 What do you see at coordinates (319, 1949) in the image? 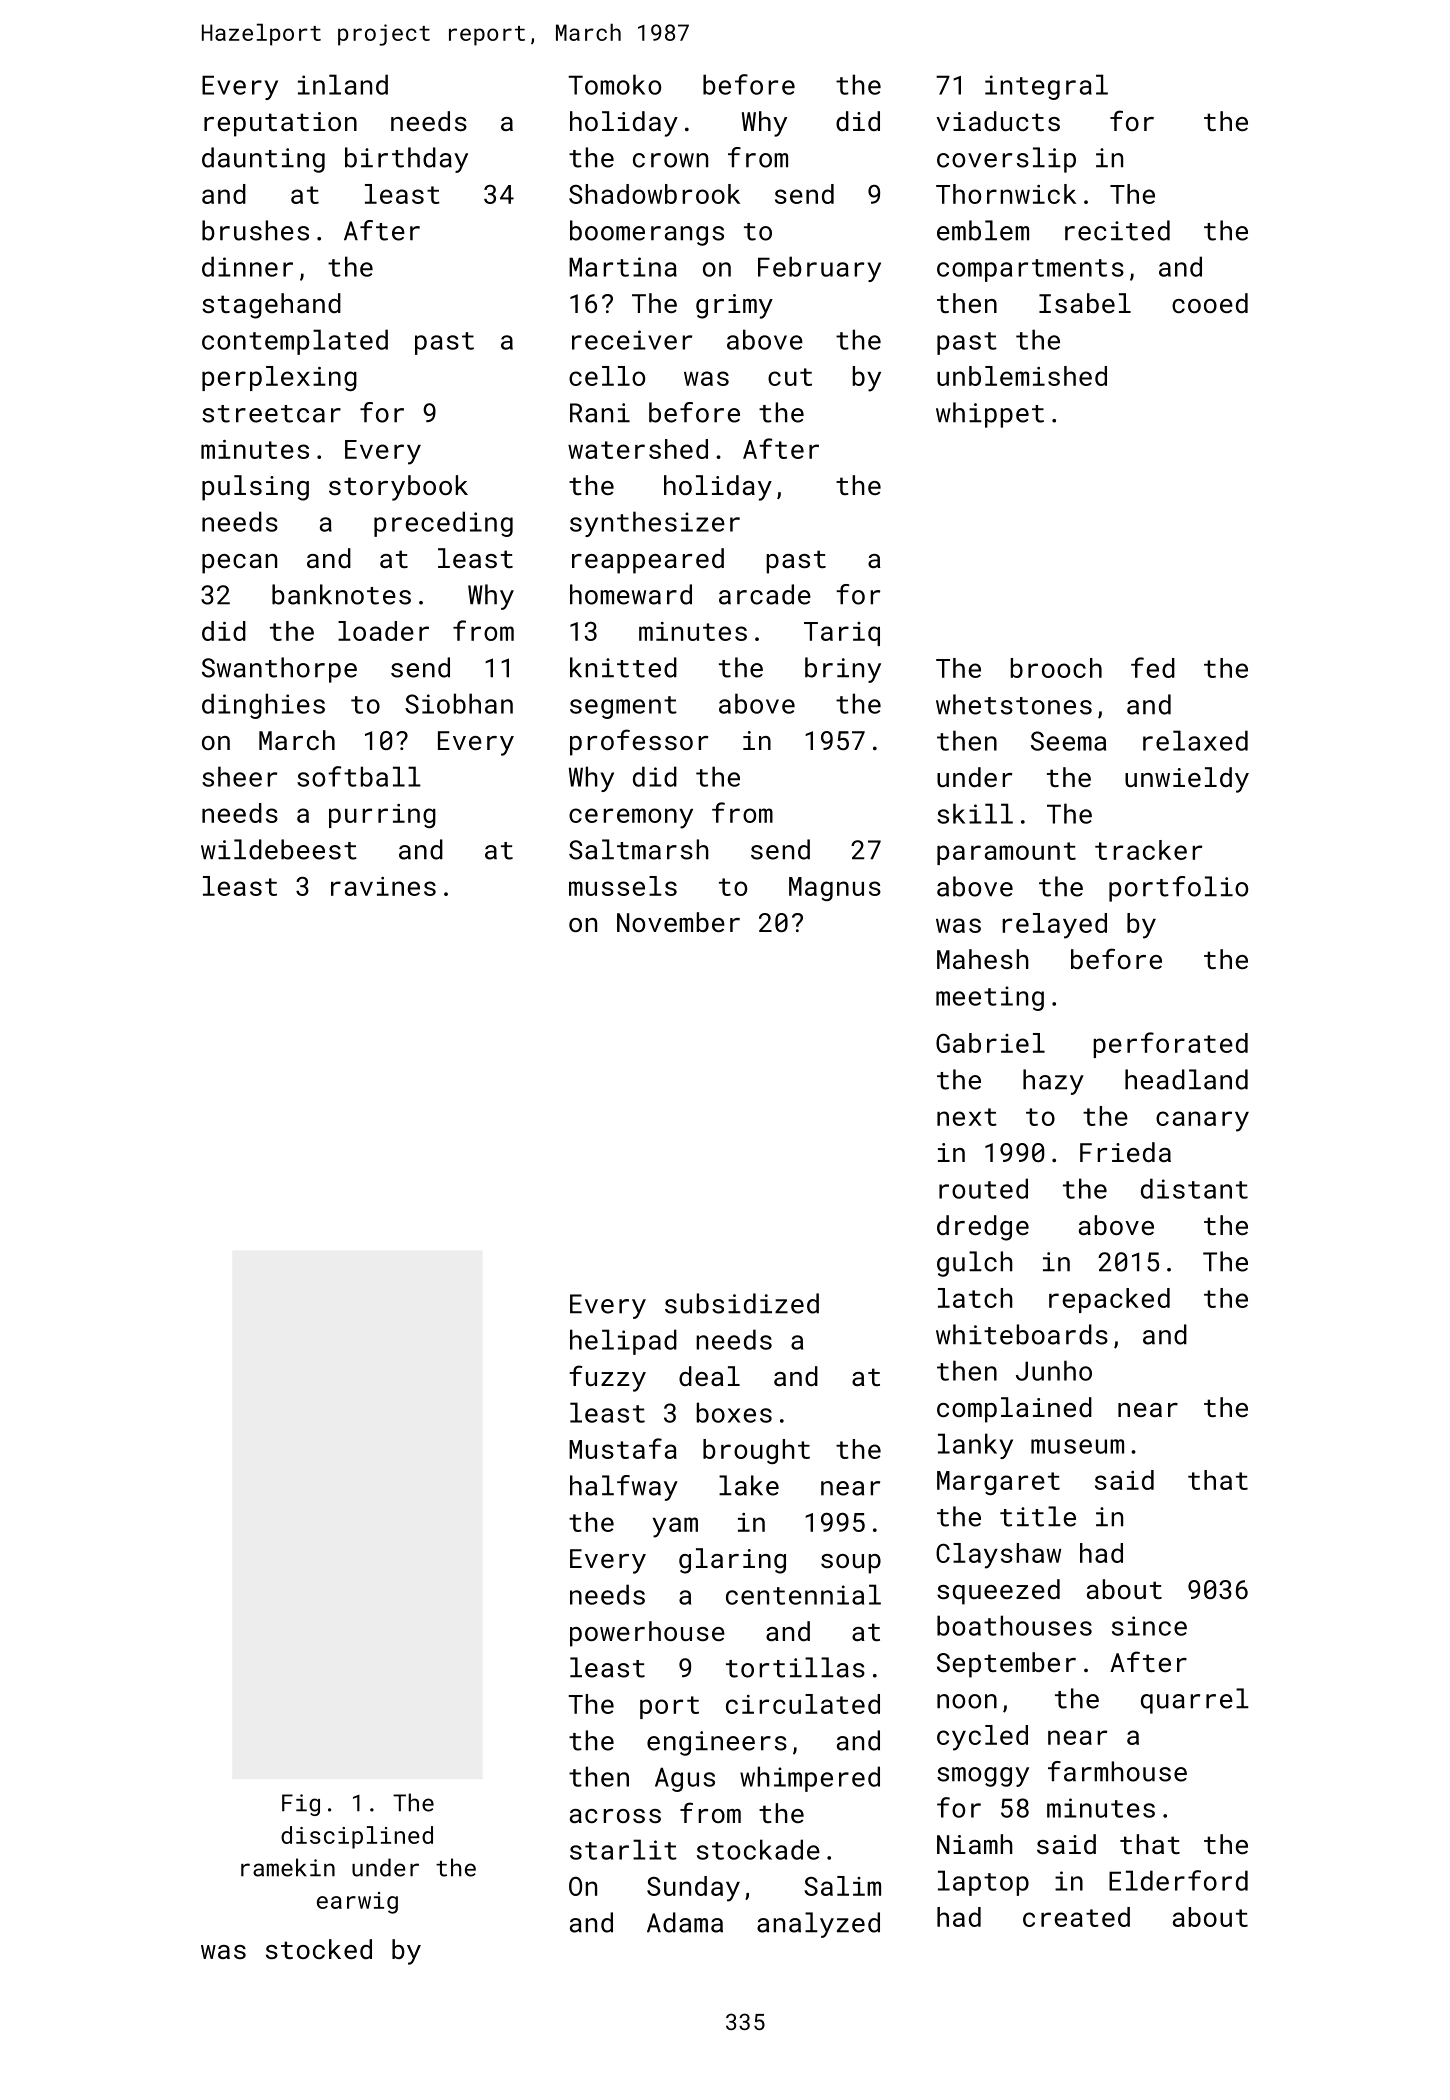
I see `stocked` at bounding box center [319, 1949].
